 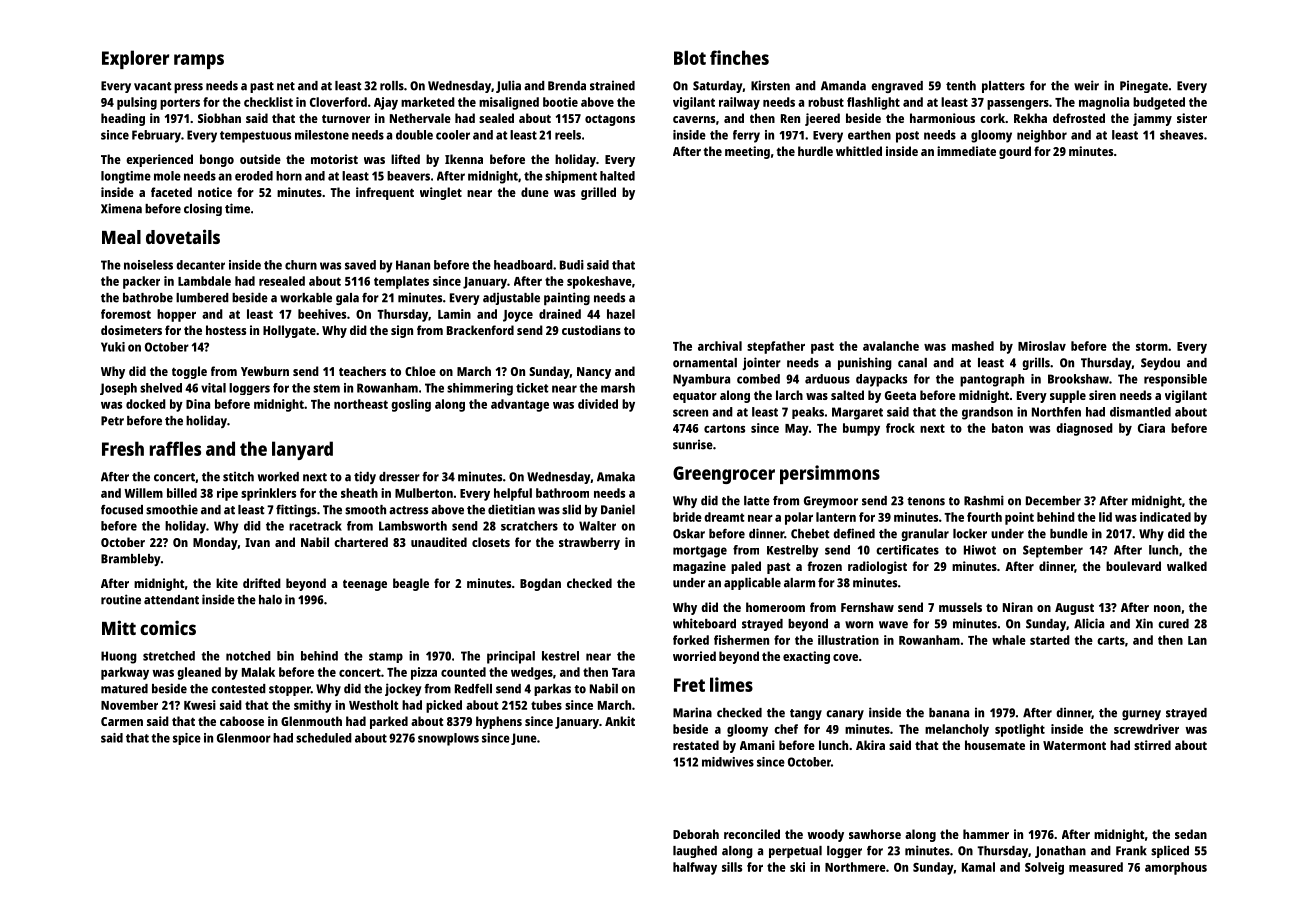 I want to click on tubes, so click(x=546, y=705).
